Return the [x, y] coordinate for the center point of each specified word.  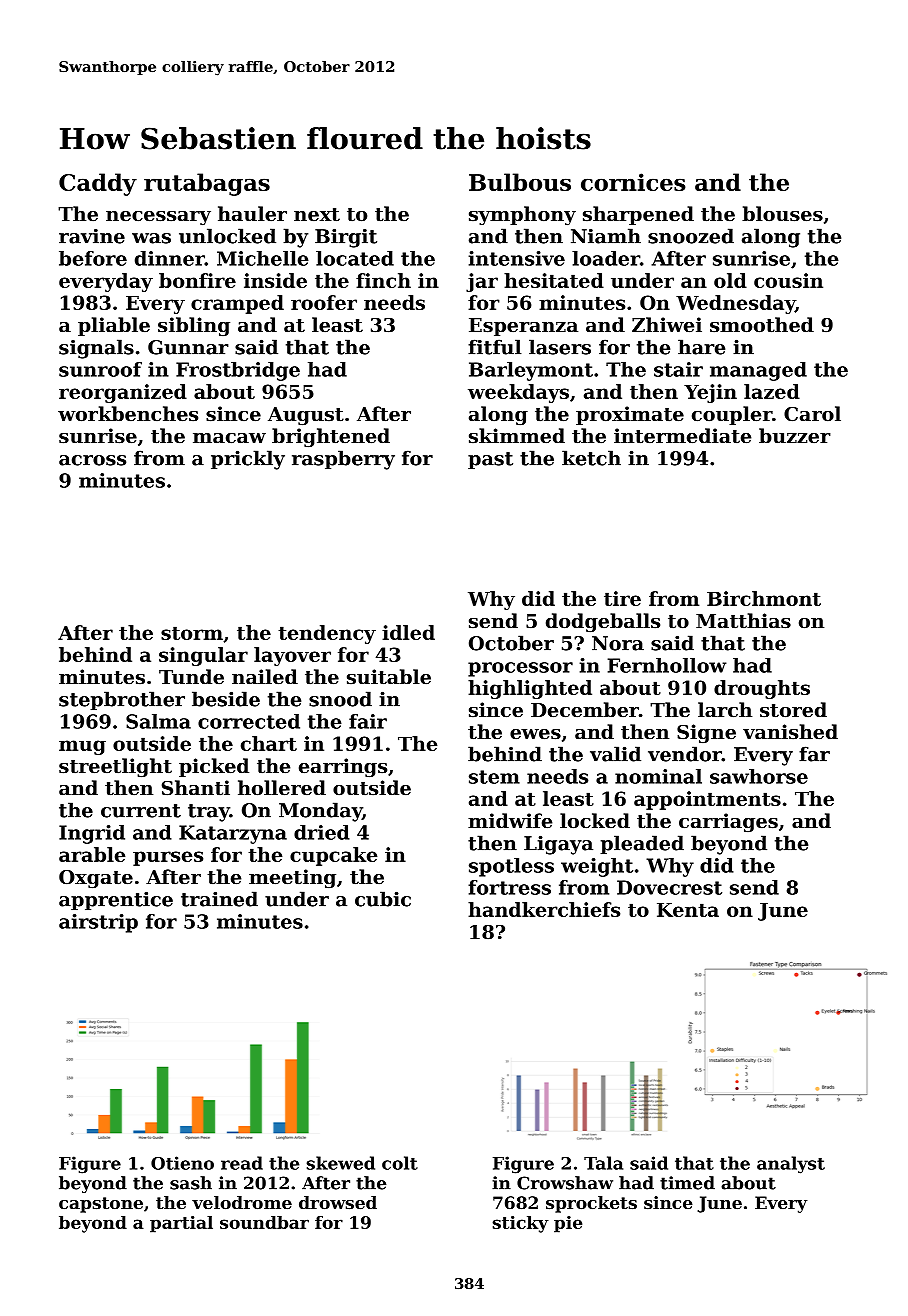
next [317, 215]
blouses [782, 214]
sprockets [591, 1204]
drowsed [338, 1202]
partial [181, 1224]
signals [96, 349]
